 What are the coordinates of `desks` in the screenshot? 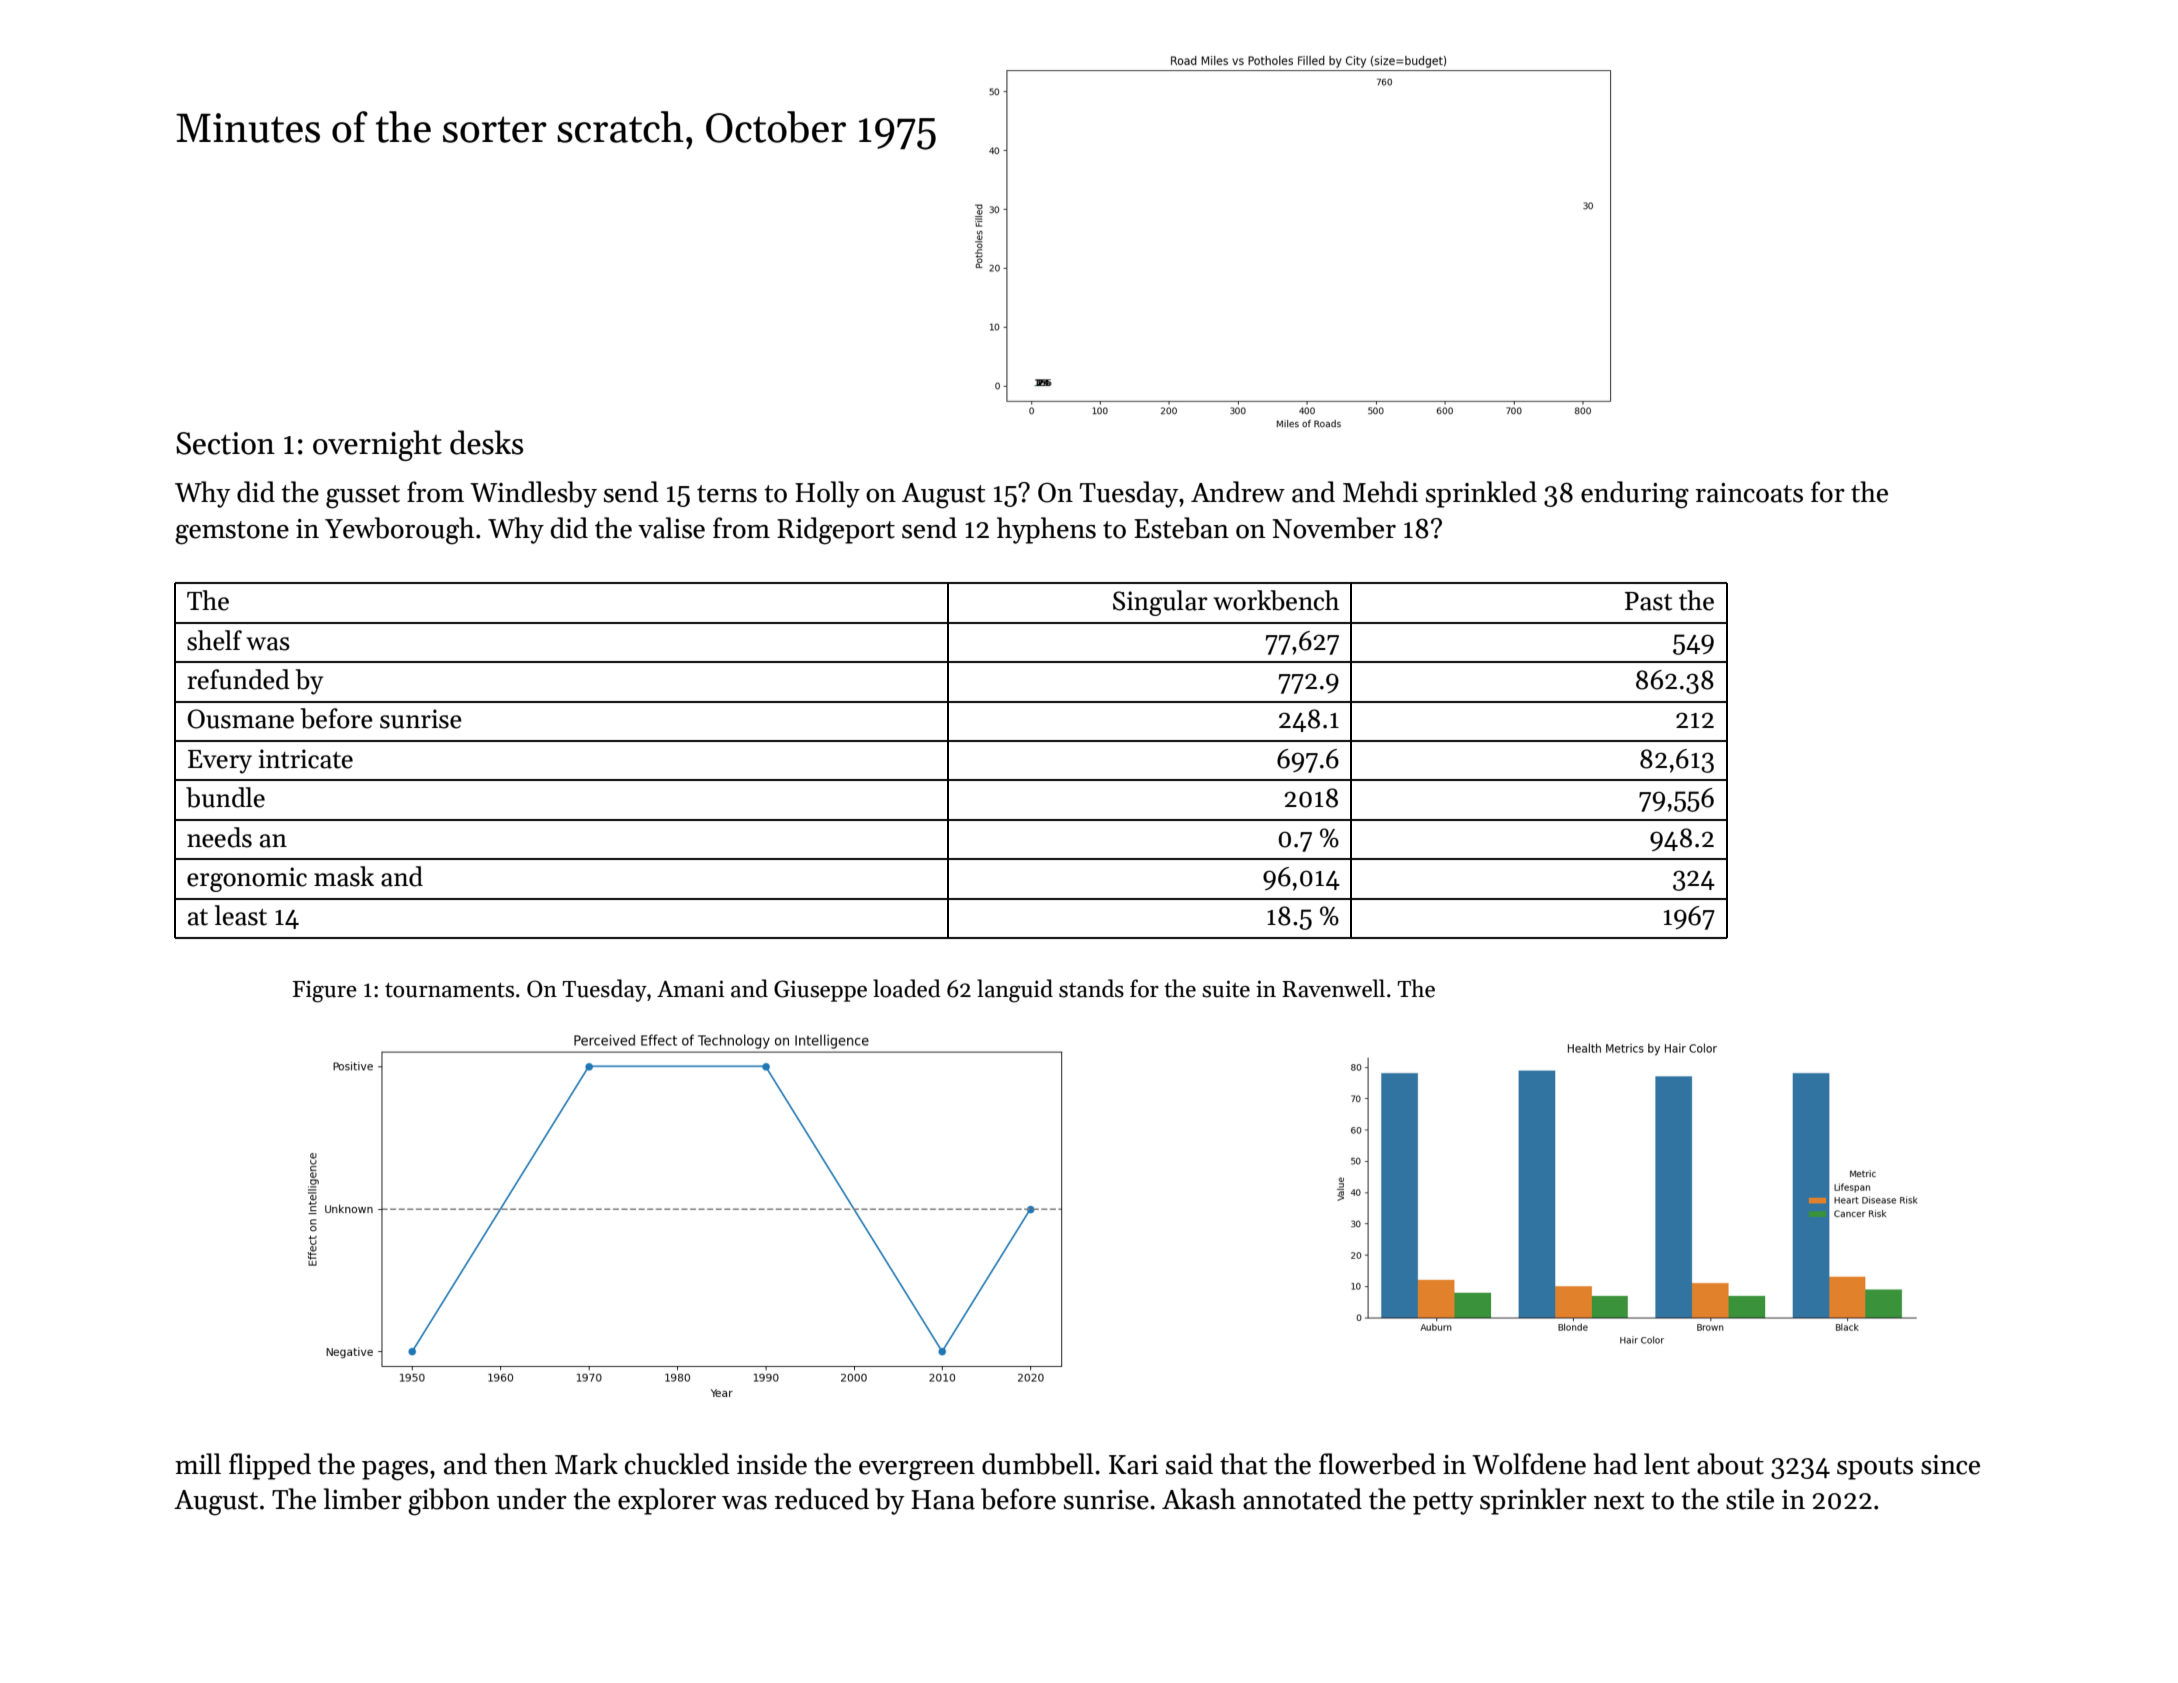 It's located at (486, 442).
